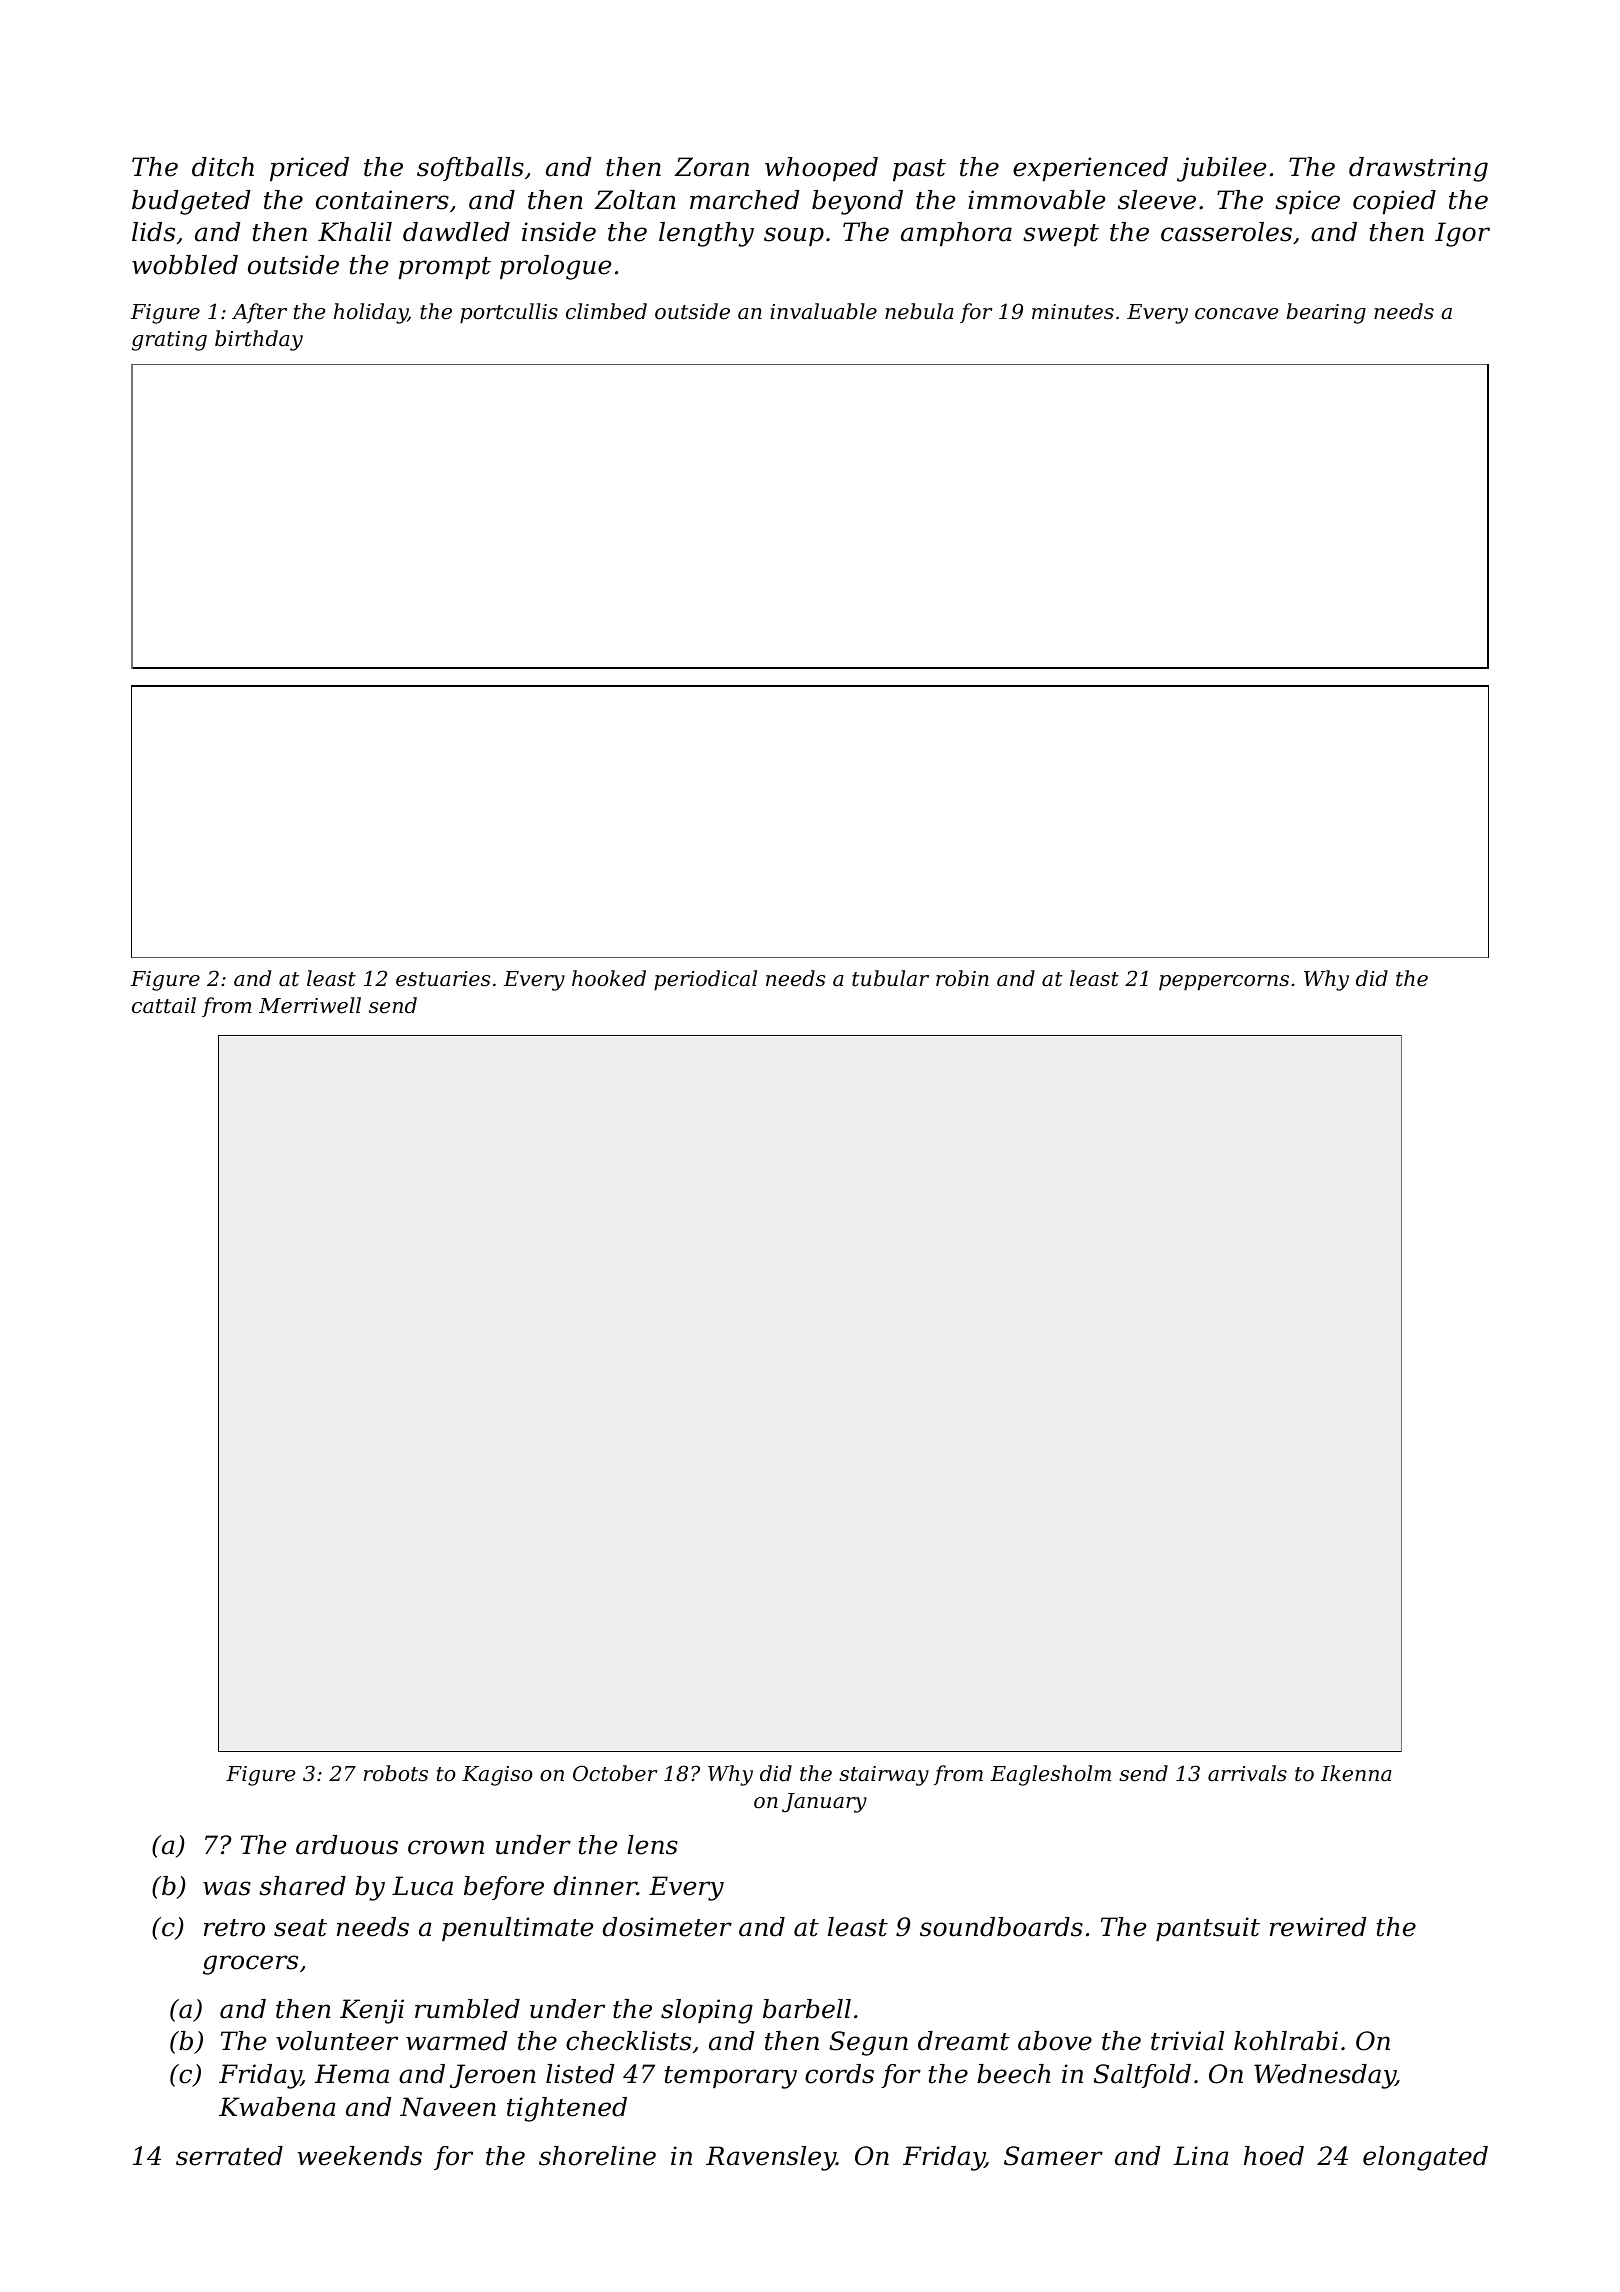  What do you see at coordinates (223, 167) in the screenshot?
I see `ditch` at bounding box center [223, 167].
